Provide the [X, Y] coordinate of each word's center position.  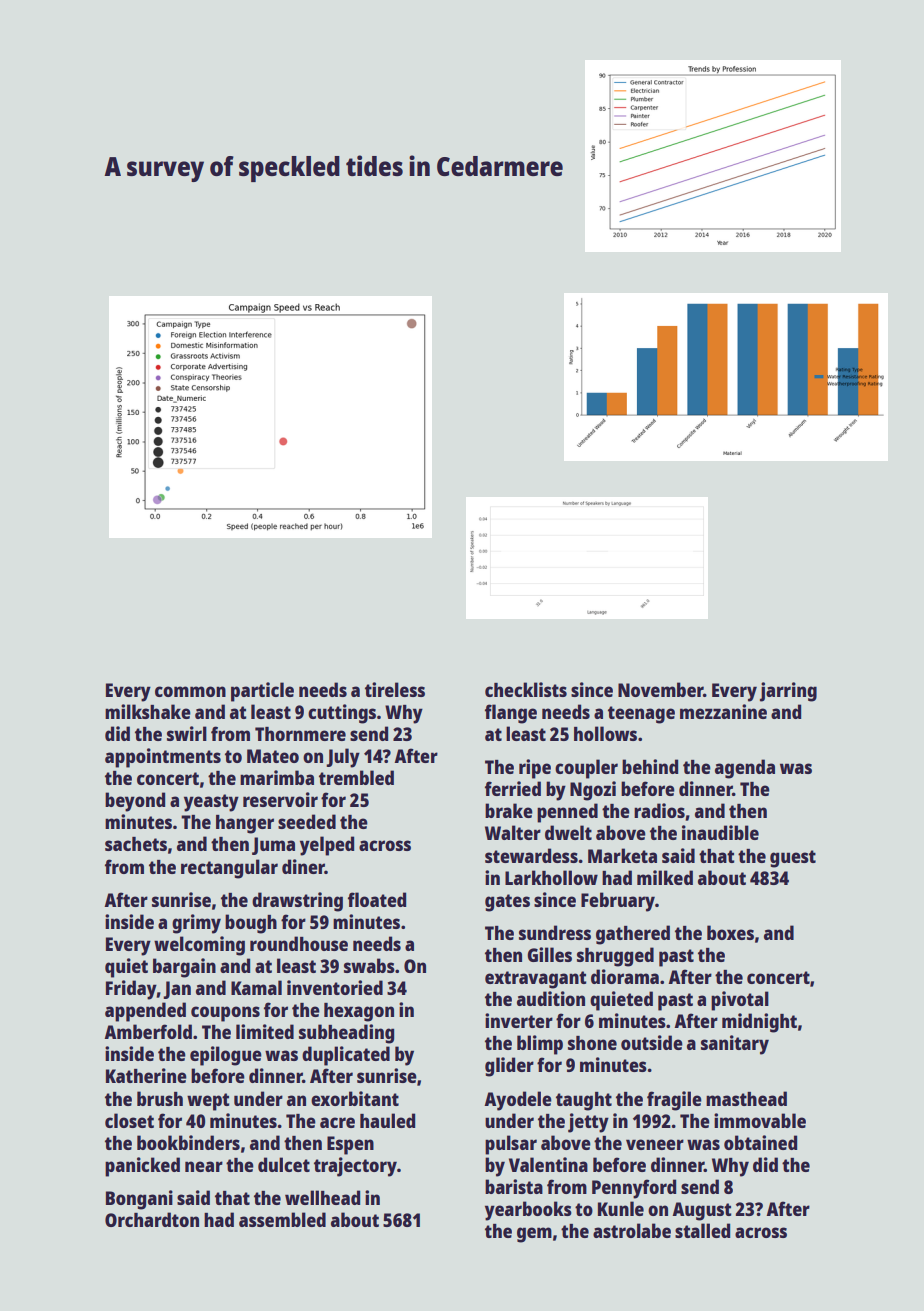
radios [659, 810]
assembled [282, 1219]
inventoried [335, 987]
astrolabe [632, 1230]
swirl [187, 733]
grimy [196, 924]
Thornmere [300, 734]
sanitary [735, 1045]
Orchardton [152, 1219]
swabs [369, 965]
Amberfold [148, 1031]
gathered [633, 935]
